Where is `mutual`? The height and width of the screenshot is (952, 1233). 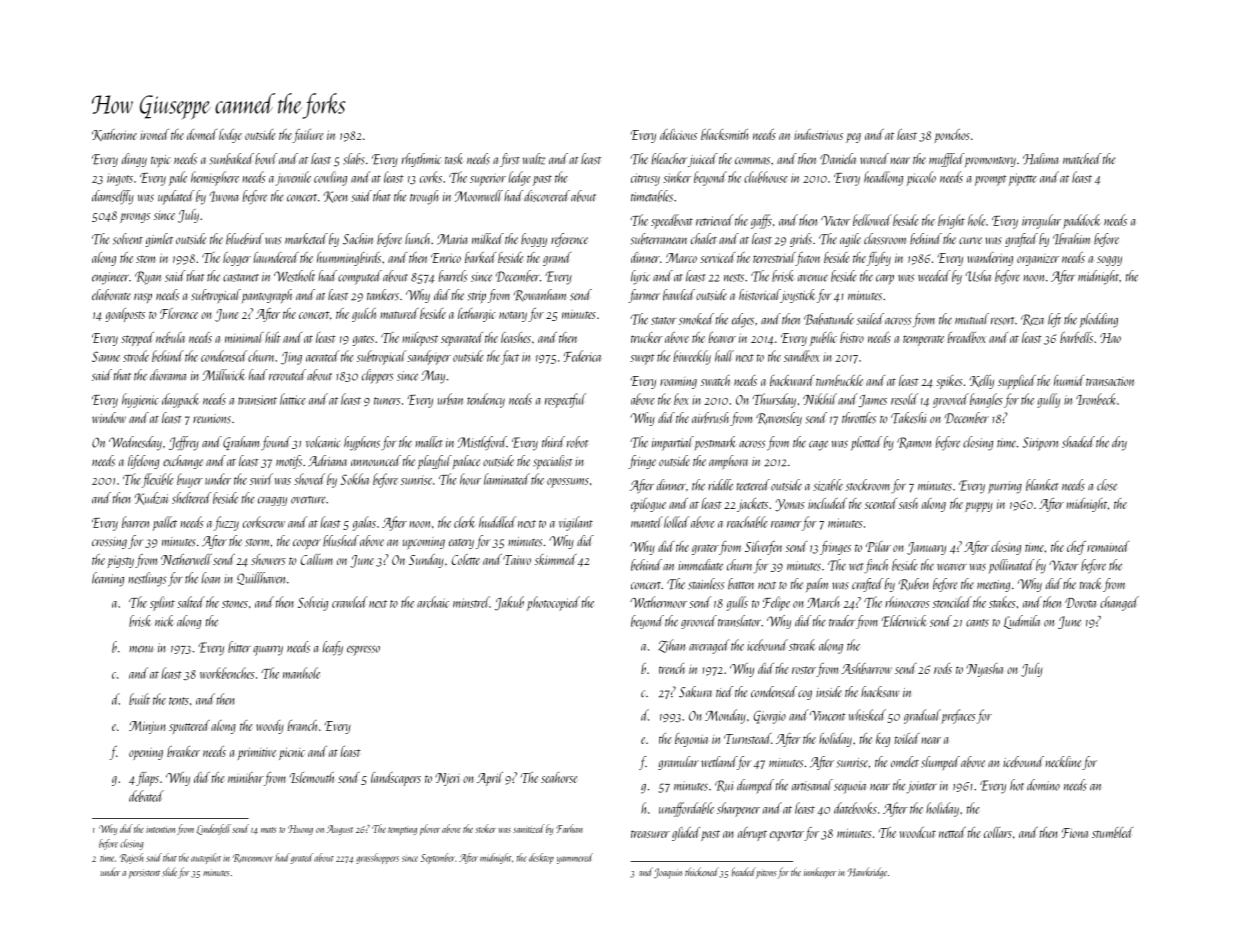
mutual is located at coordinates (972, 319).
